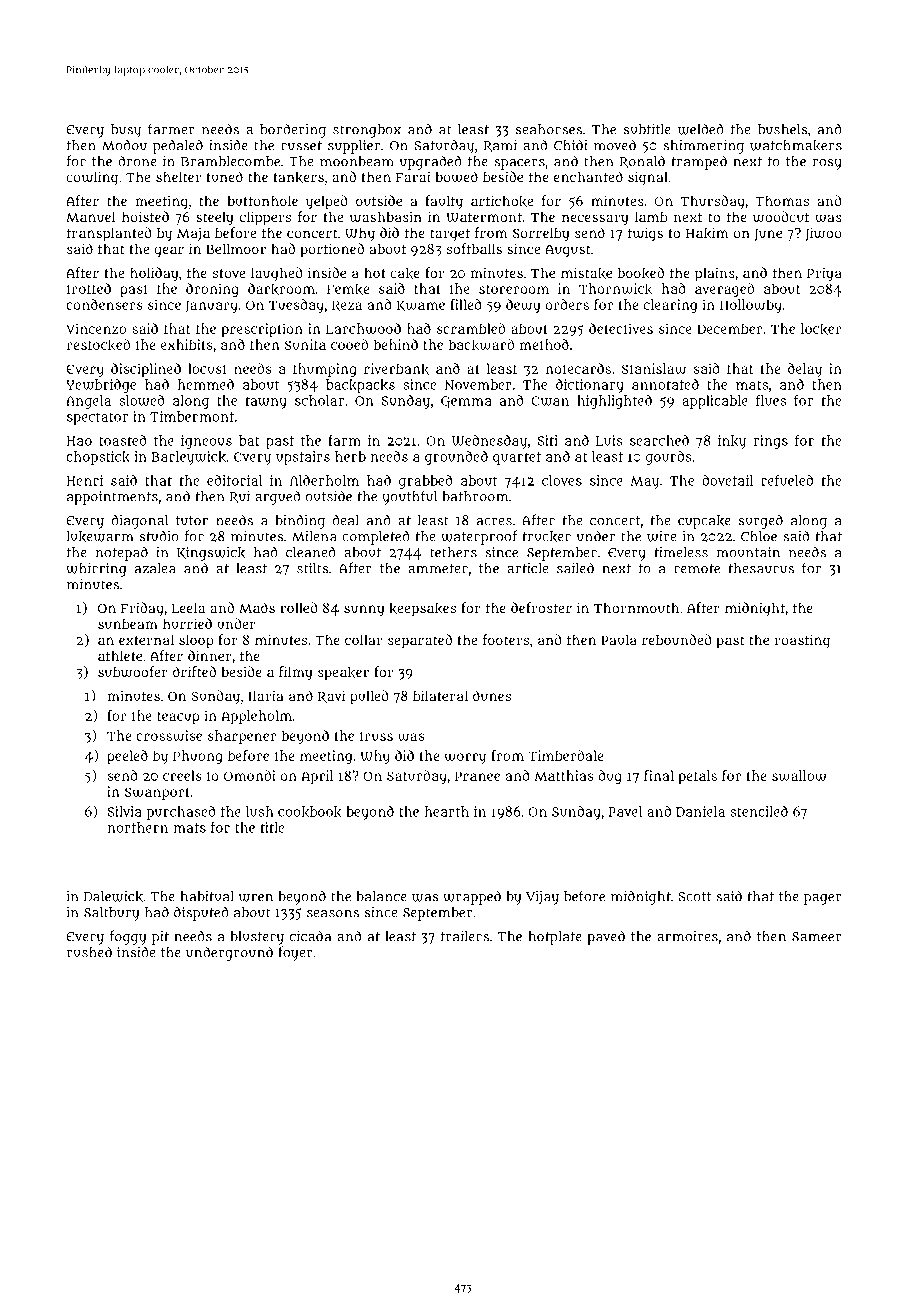 Image resolution: width=908 pixels, height=1316 pixels. Describe the element at coordinates (317, 777) in the screenshot. I see `April` at that location.
